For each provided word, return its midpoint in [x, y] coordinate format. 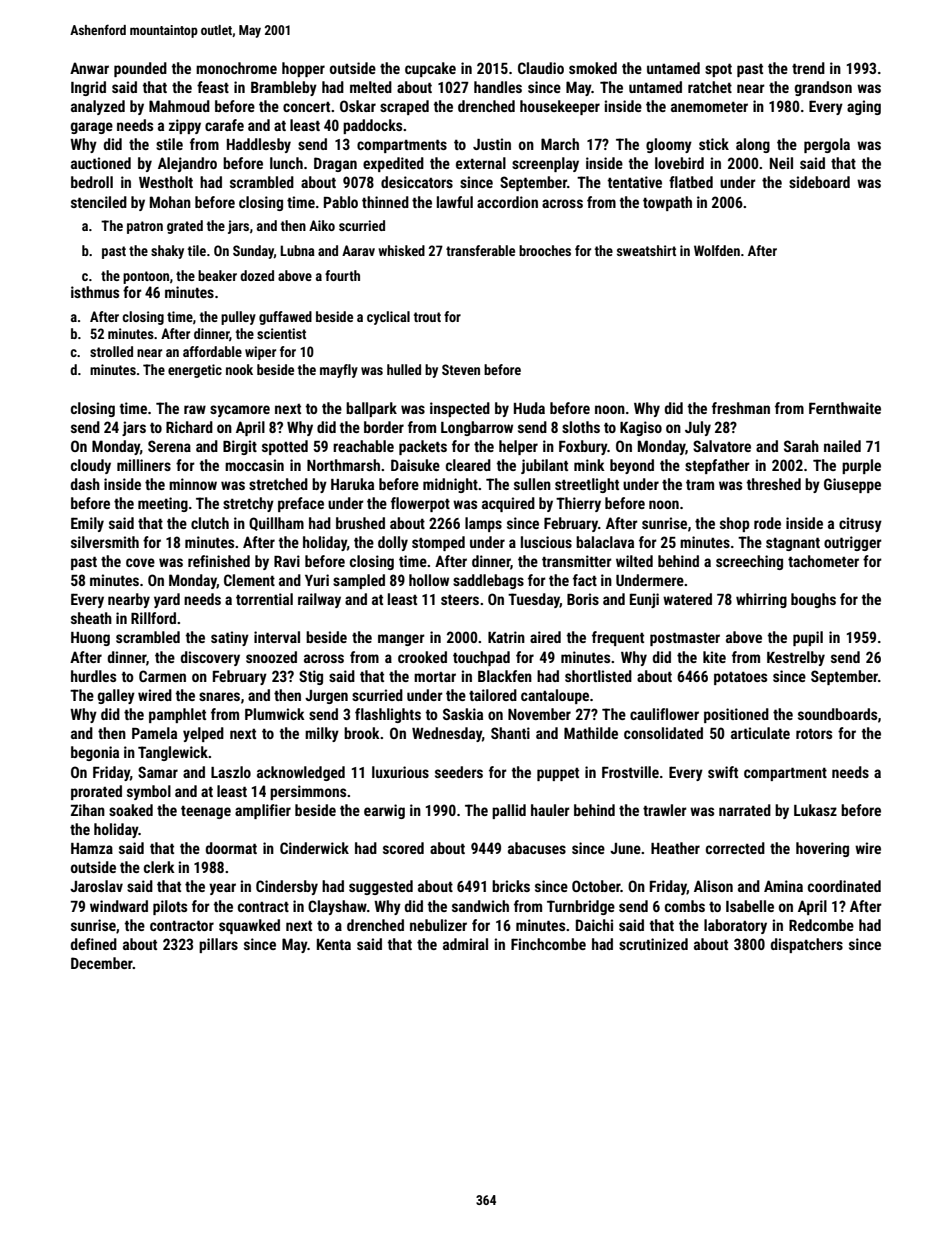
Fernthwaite [845, 408]
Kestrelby [796, 658]
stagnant [793, 544]
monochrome [236, 68]
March [560, 144]
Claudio [541, 68]
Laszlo [231, 772]
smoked [593, 68]
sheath [91, 618]
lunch [286, 163]
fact [585, 580]
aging [864, 107]
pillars [218, 945]
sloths [581, 427]
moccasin [254, 465]
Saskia [463, 714]
